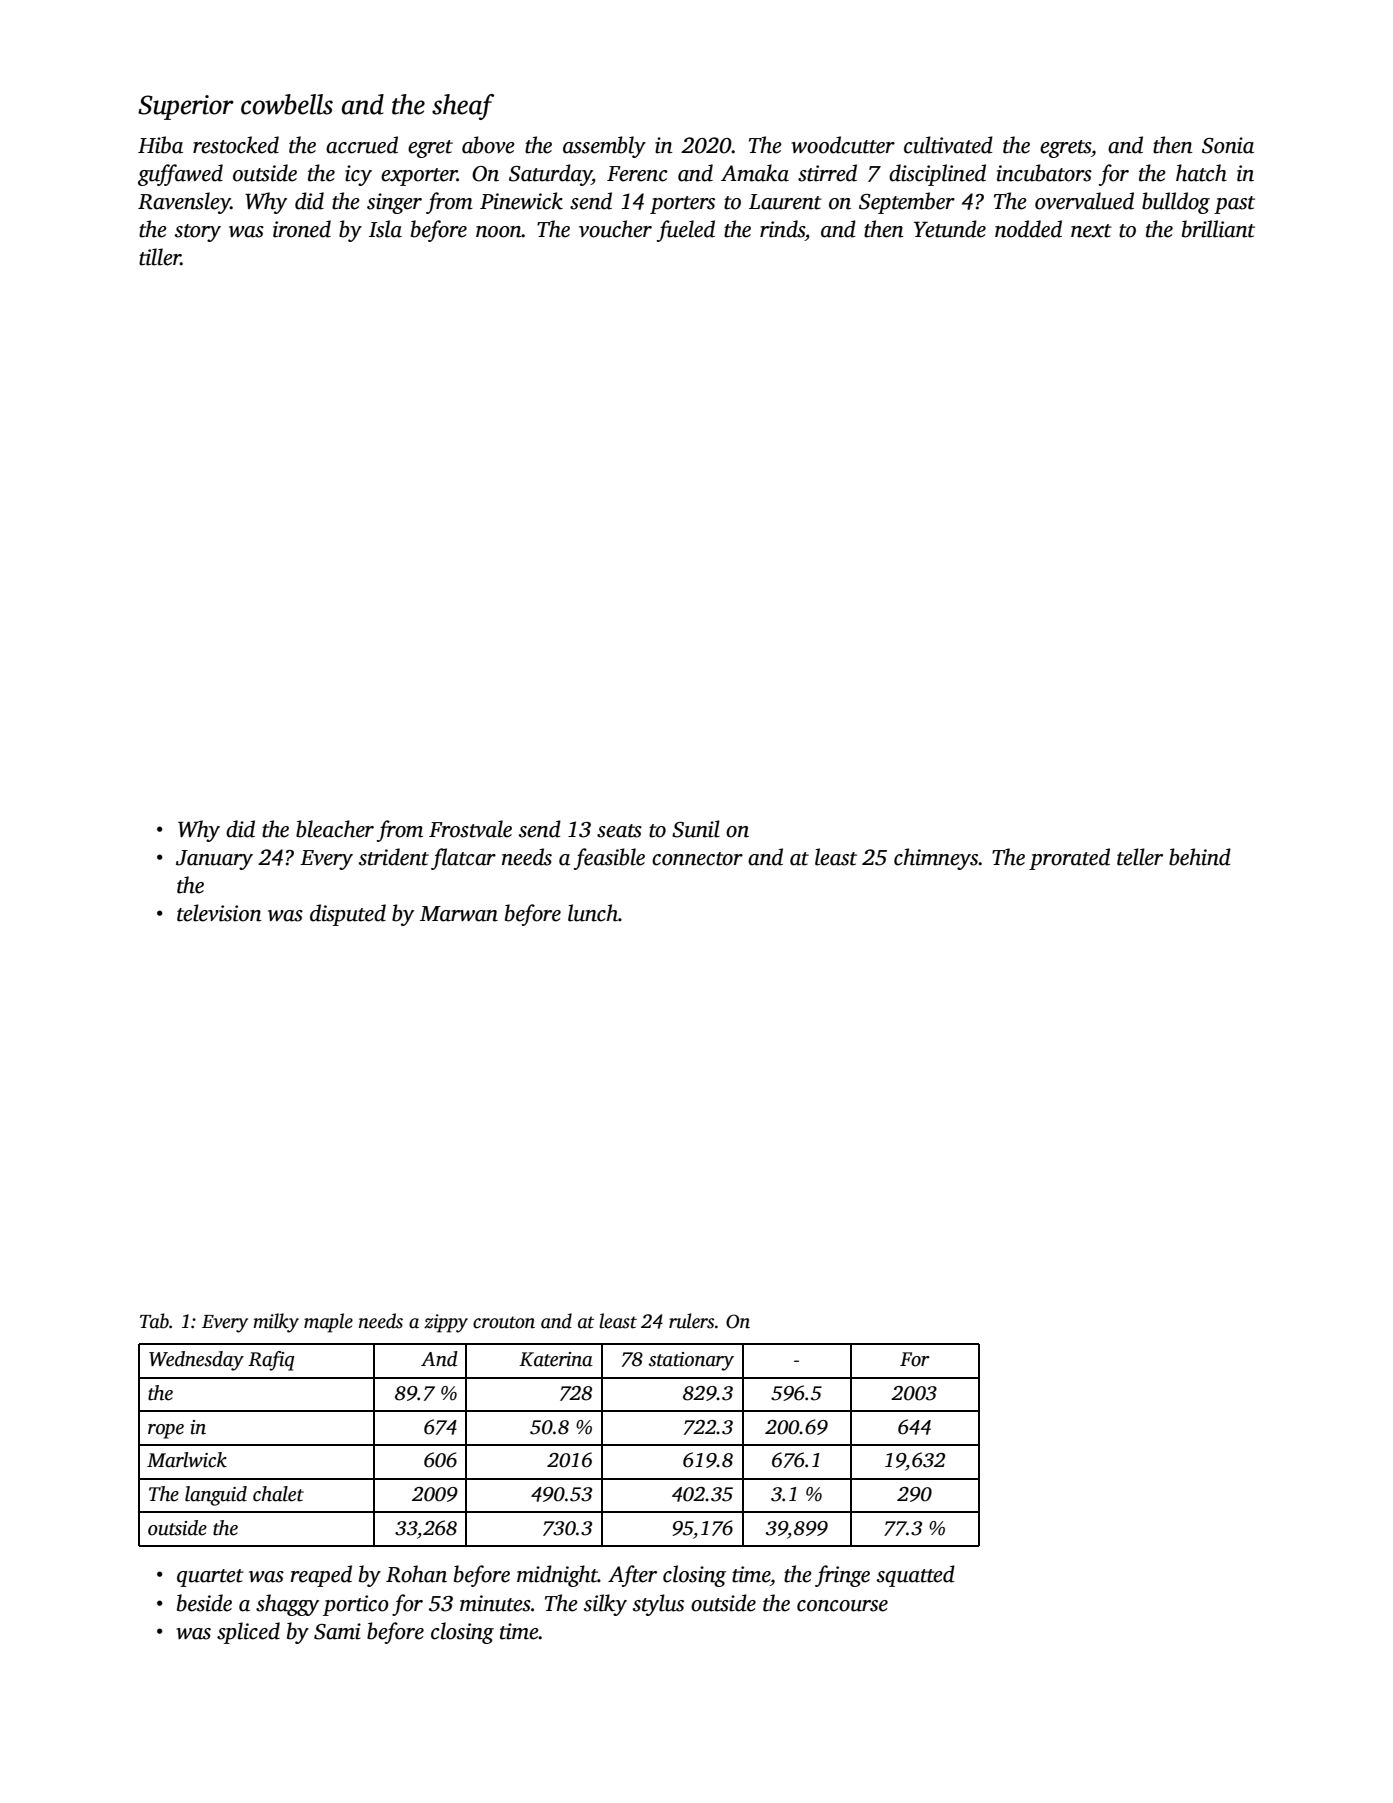 This page has height=1803, width=1393. What do you see at coordinates (697, 859) in the page?
I see `connector` at bounding box center [697, 859].
